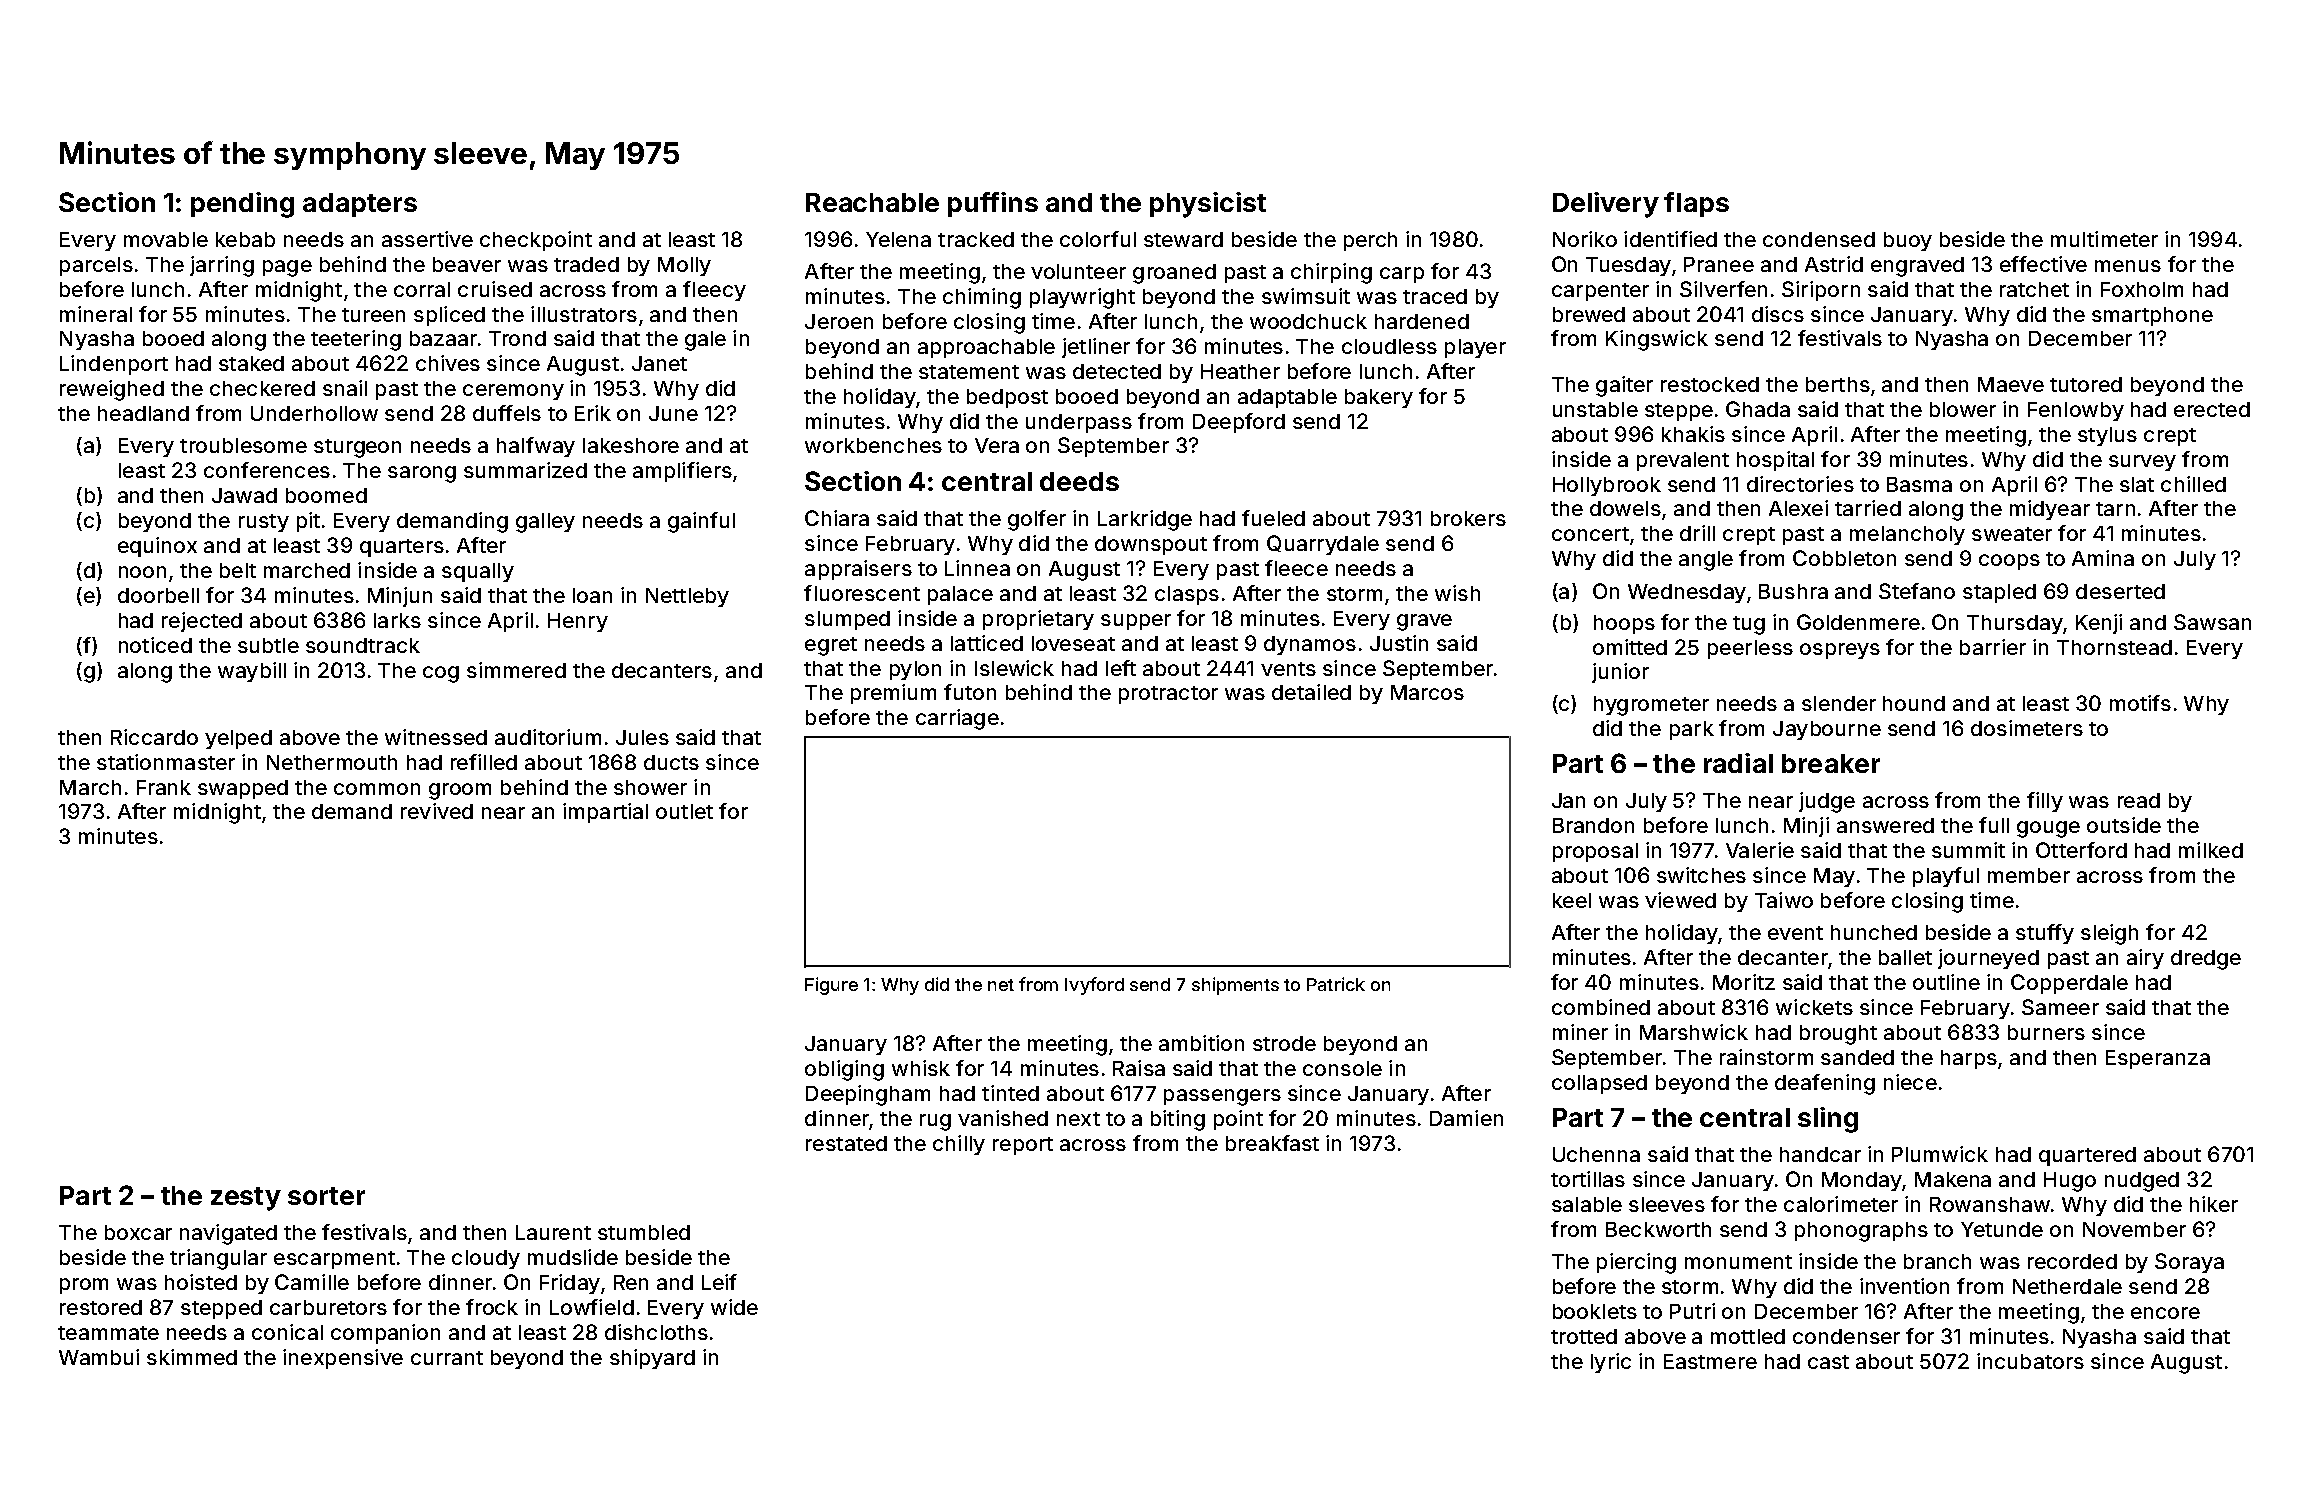 This screenshot has width=2315, height=1498. Describe the element at coordinates (492, 1307) in the screenshot. I see `frock` at that location.
